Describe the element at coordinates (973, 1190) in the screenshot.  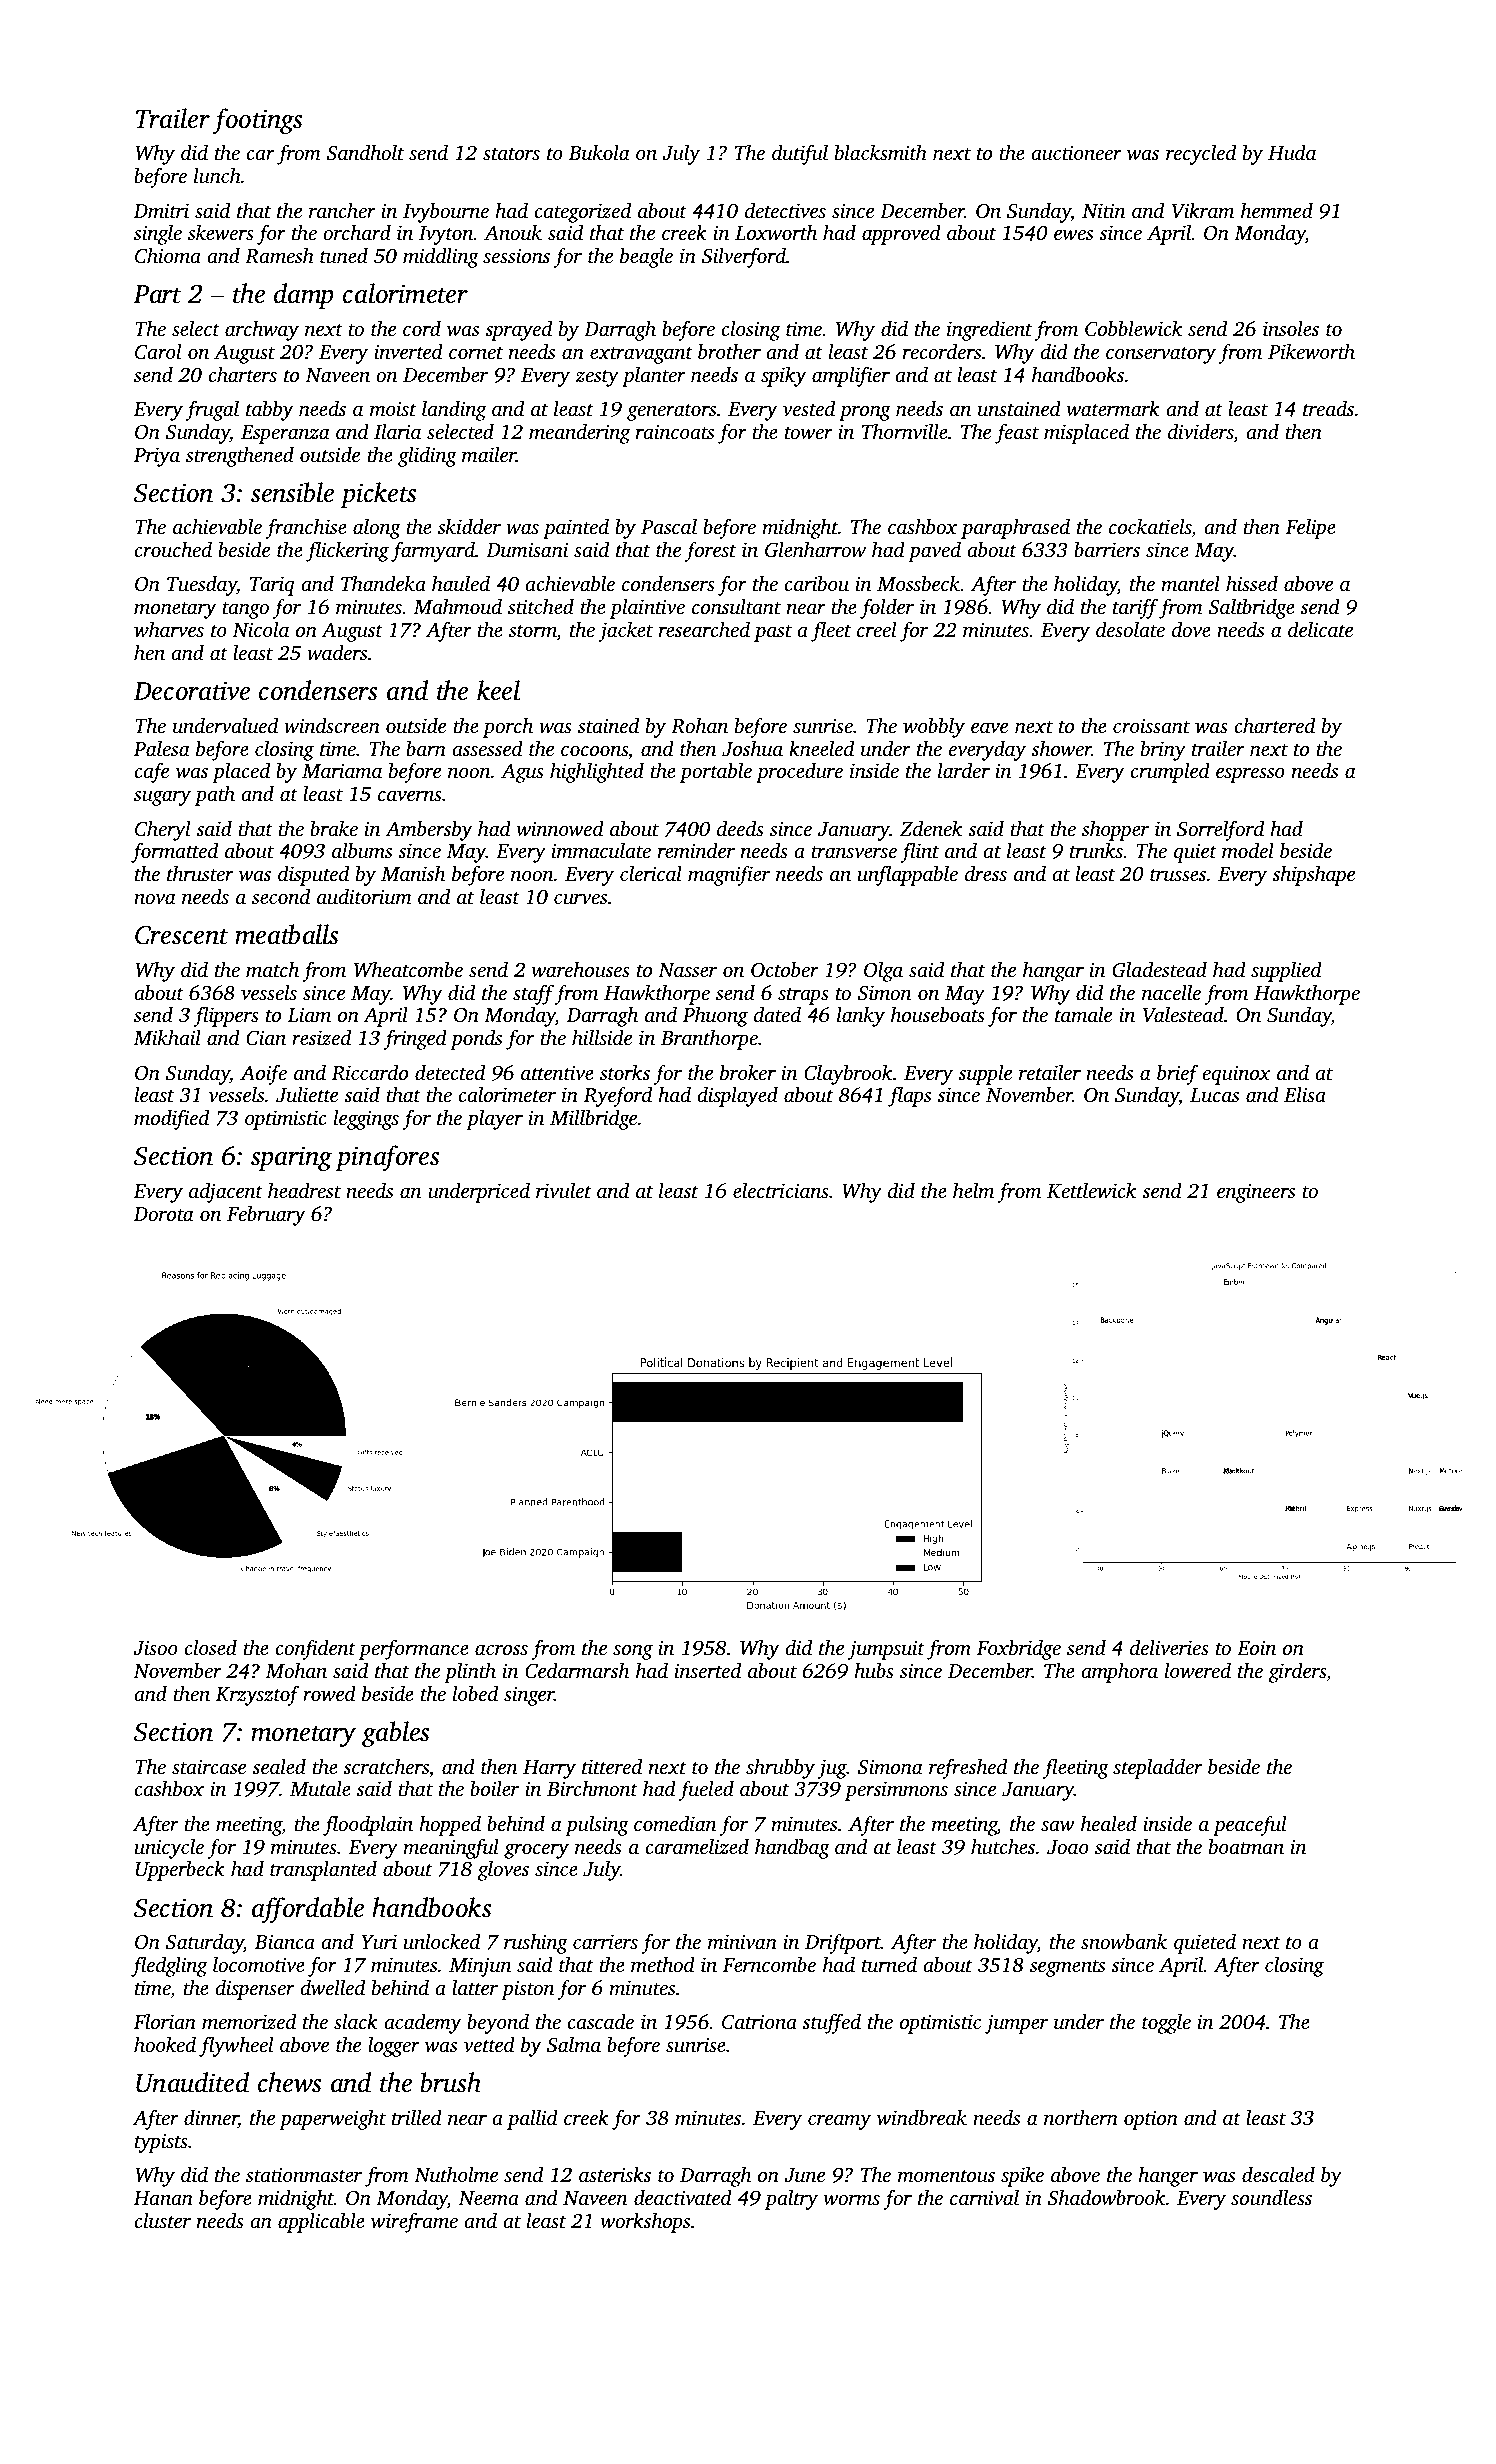
I see `helm` at that location.
